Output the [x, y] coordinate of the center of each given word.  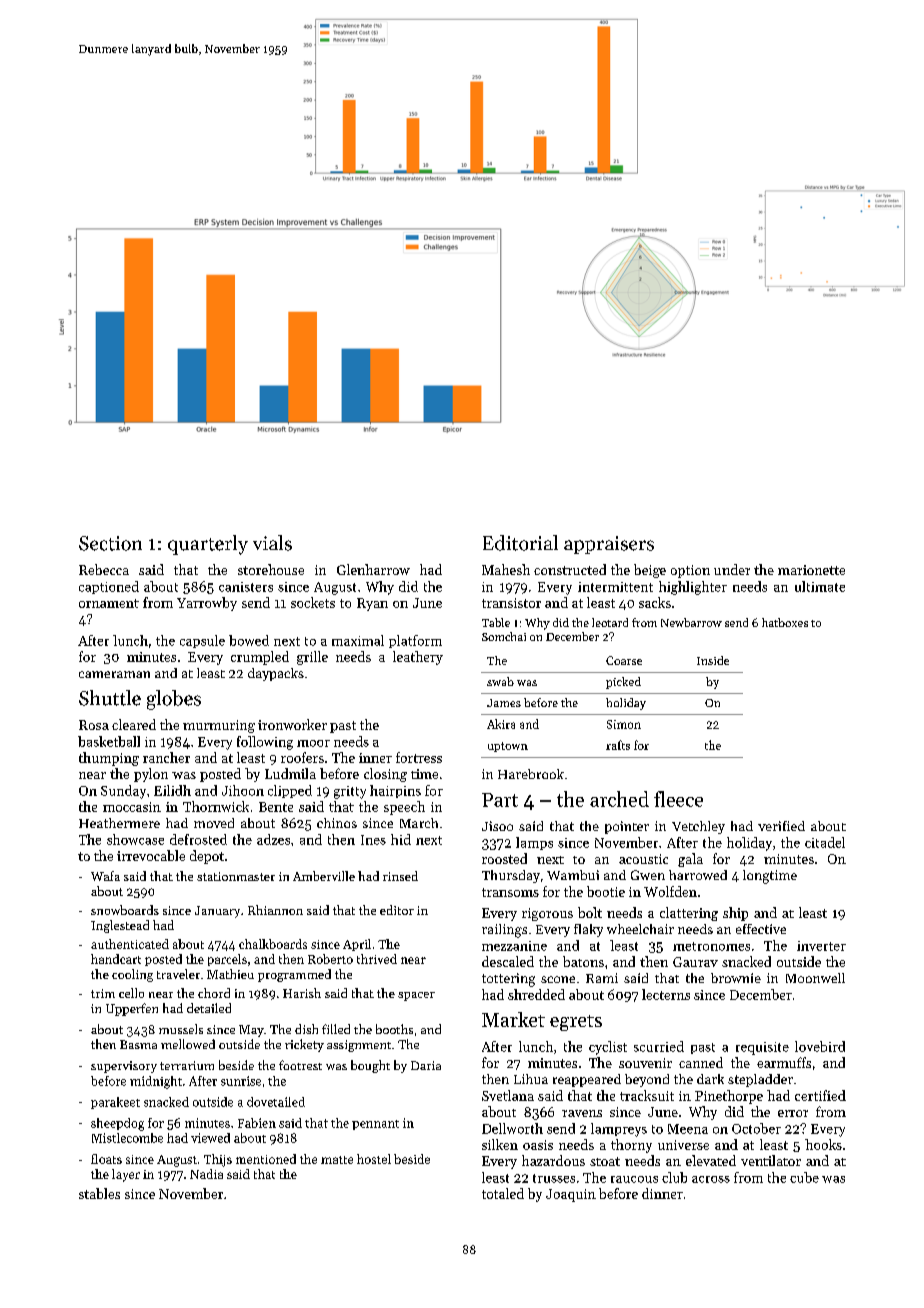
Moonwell [815, 978]
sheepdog [117, 1124]
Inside [713, 660]
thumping [109, 759]
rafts [618, 745]
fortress [419, 757]
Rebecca [104, 569]
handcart [116, 959]
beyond [647, 1080]
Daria [426, 1065]
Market [513, 1019]
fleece [678, 799]
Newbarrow [691, 622]
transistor [511, 603]
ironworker [292, 724]
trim [103, 993]
